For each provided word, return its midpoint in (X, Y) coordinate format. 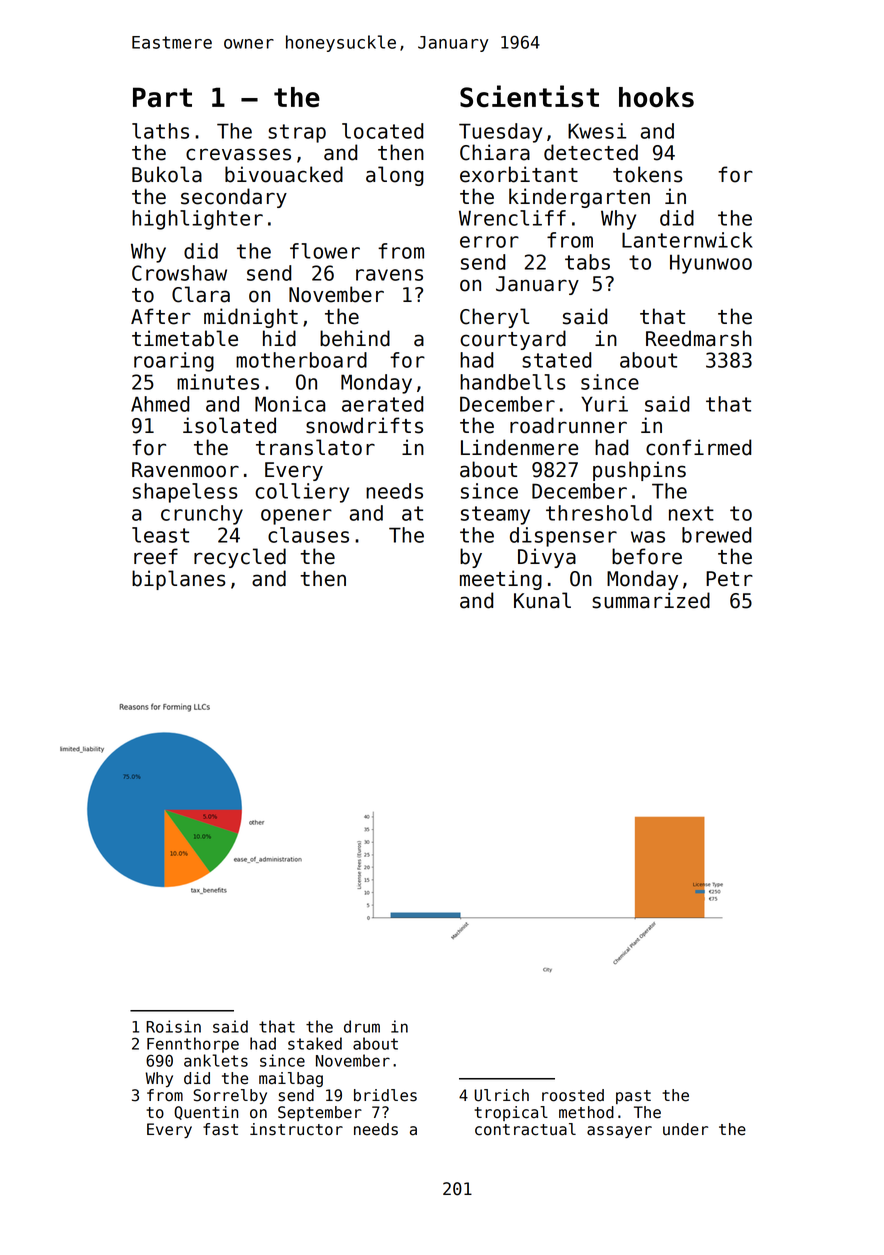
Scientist (529, 96)
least (160, 535)
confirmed (698, 447)
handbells (513, 382)
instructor (296, 1129)
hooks (656, 97)
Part (162, 97)
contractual (525, 1129)
